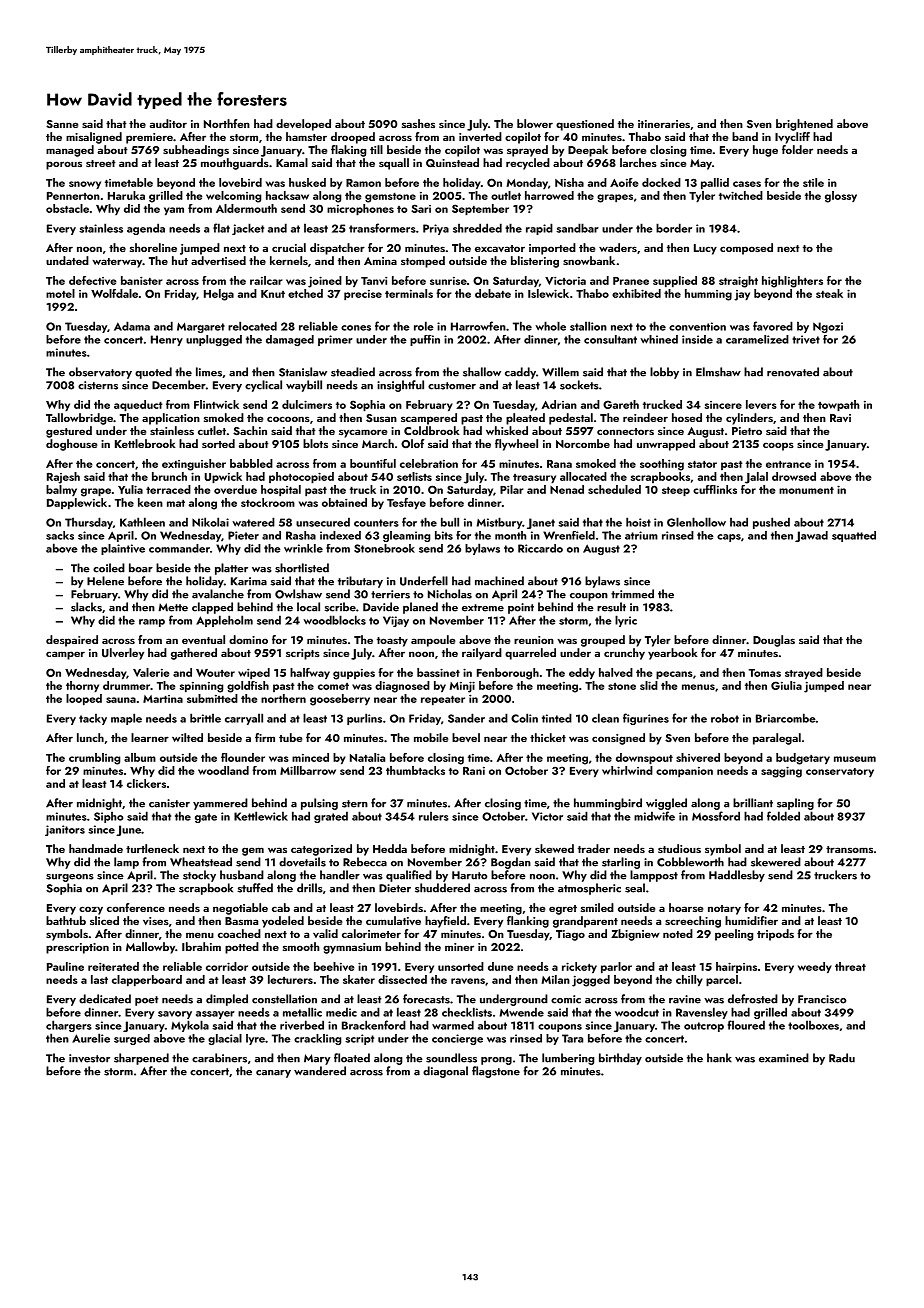 Image resolution: width=924 pixels, height=1308 pixels. What do you see at coordinates (89, 523) in the screenshot?
I see `Thursday` at bounding box center [89, 523].
